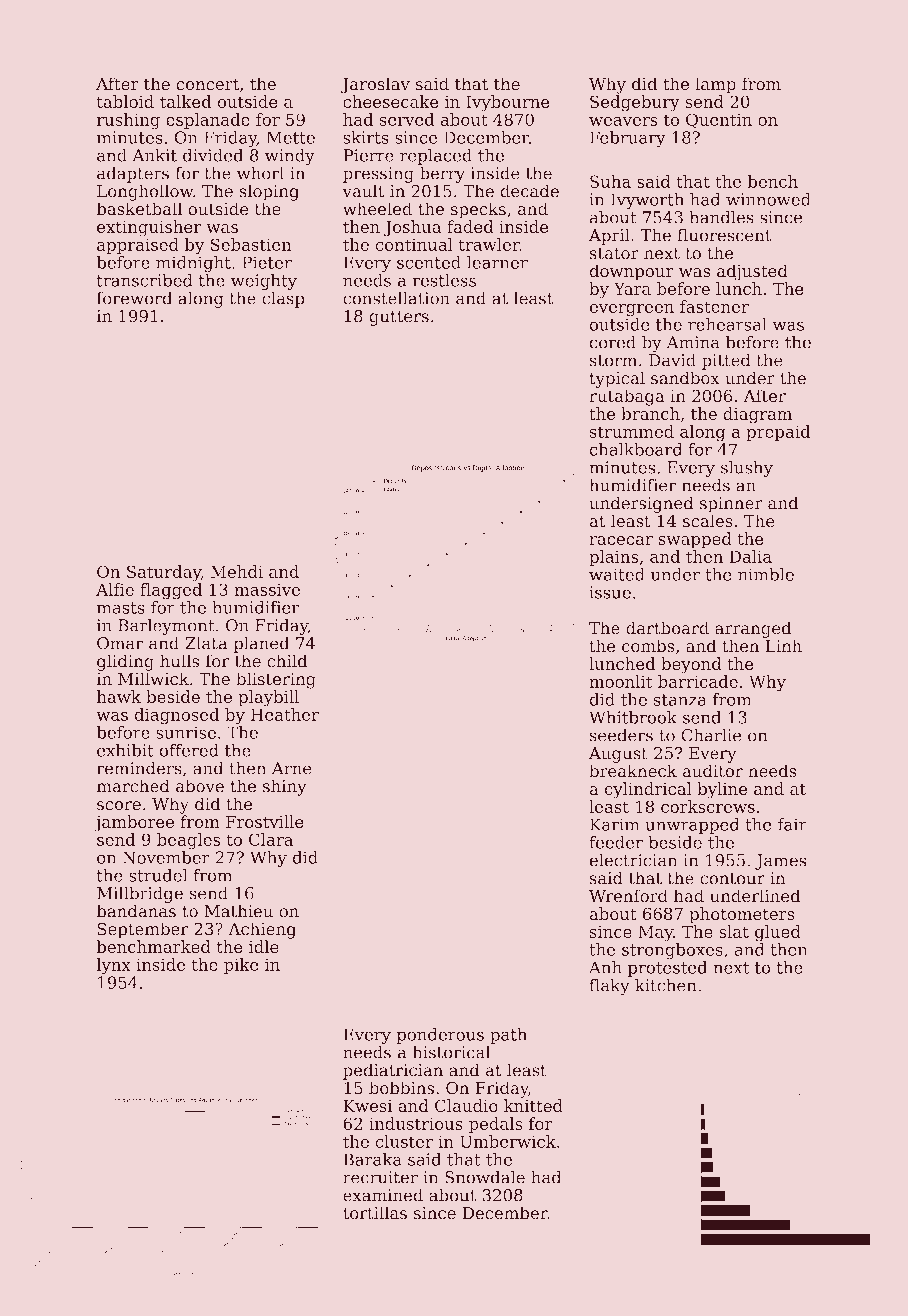 This screenshot has height=1316, width=908. What do you see at coordinates (260, 173) in the screenshot?
I see `whorl` at bounding box center [260, 173].
